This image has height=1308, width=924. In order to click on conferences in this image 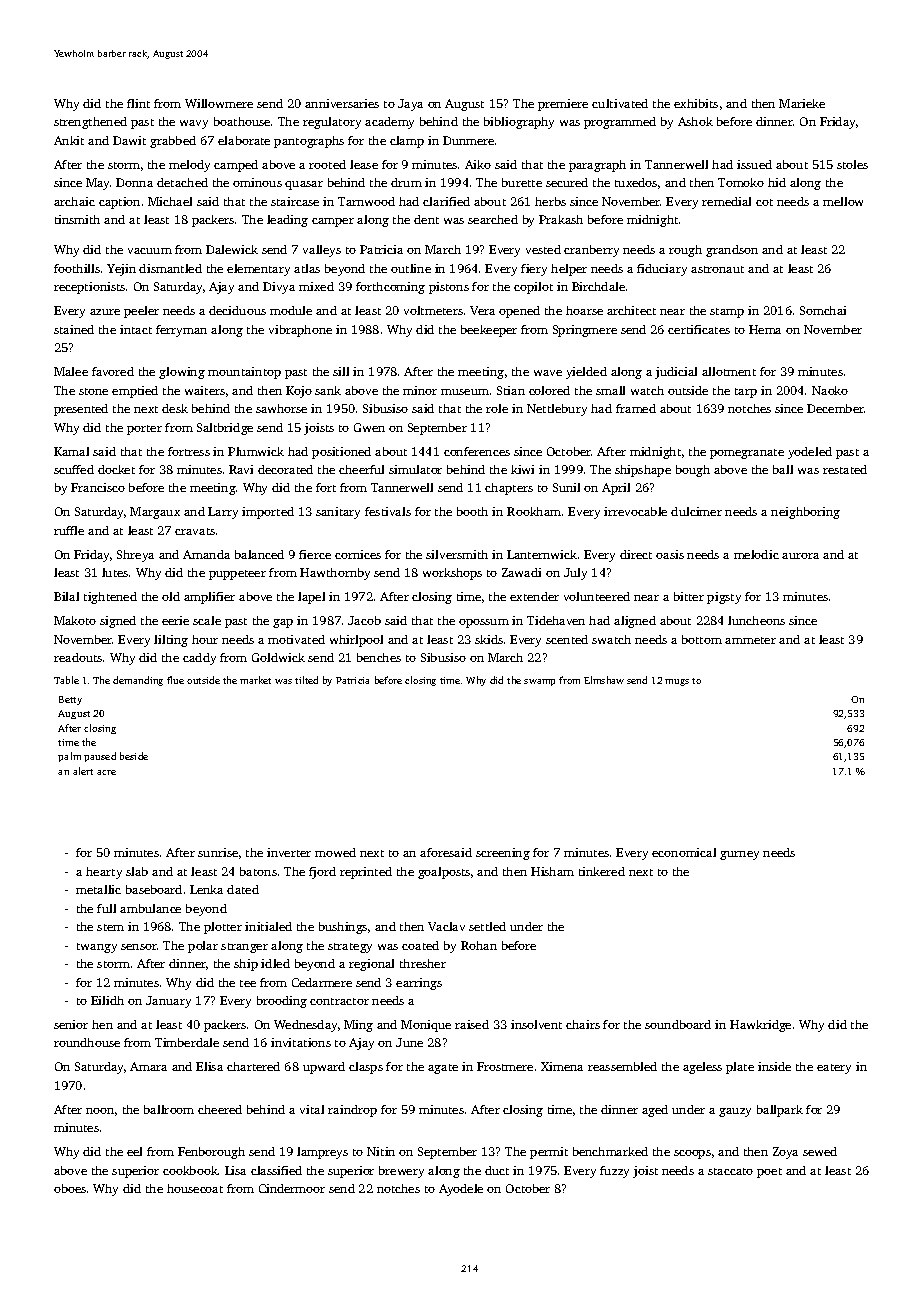, I will do `click(477, 451)`.
